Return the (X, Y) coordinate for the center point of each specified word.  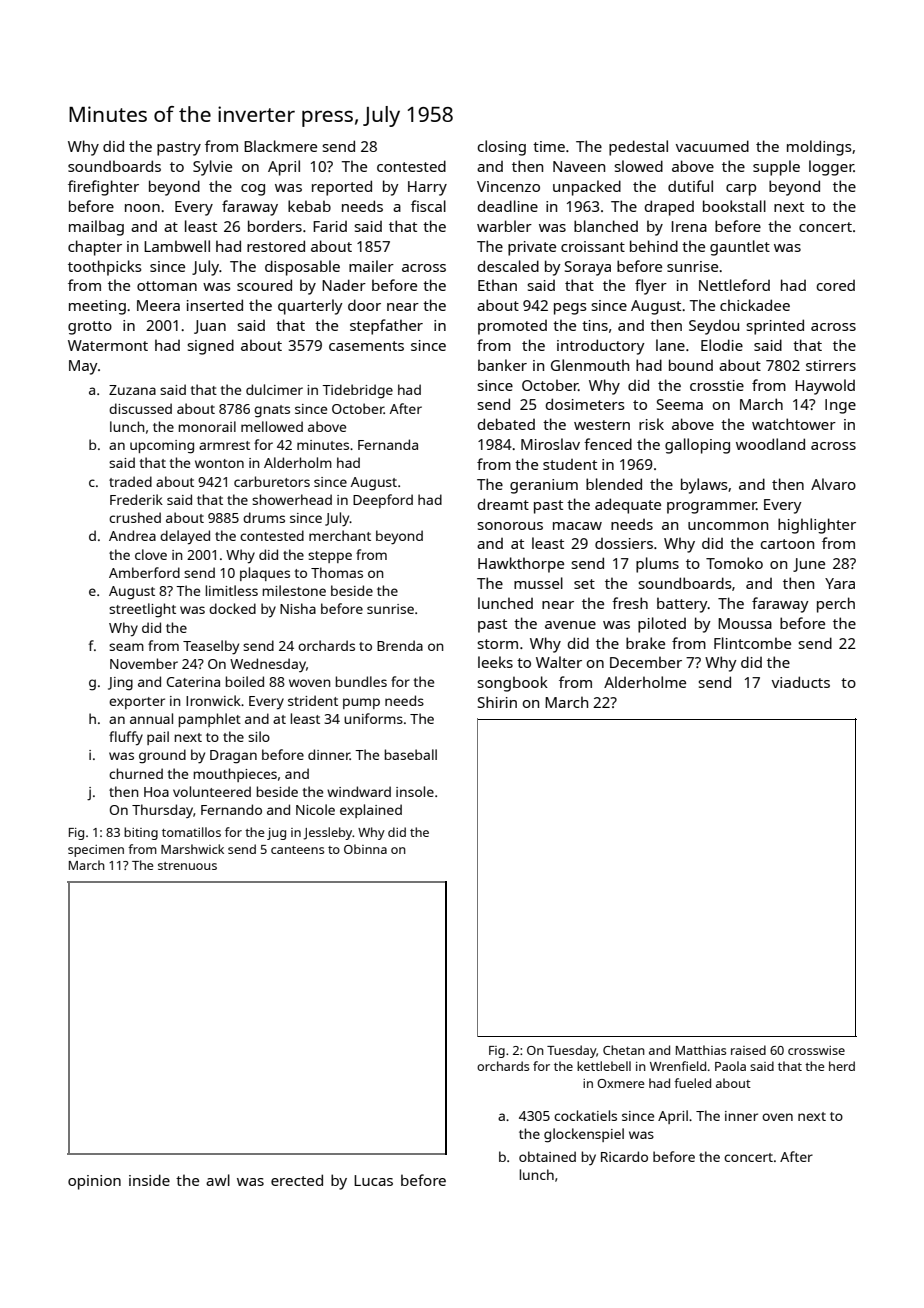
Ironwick (213, 700)
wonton (219, 463)
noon (142, 208)
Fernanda (388, 444)
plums (657, 565)
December (646, 662)
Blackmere (280, 146)
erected (297, 1180)
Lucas (373, 1180)
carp (741, 190)
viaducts (801, 682)
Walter (559, 662)
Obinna (365, 849)
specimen (96, 851)
